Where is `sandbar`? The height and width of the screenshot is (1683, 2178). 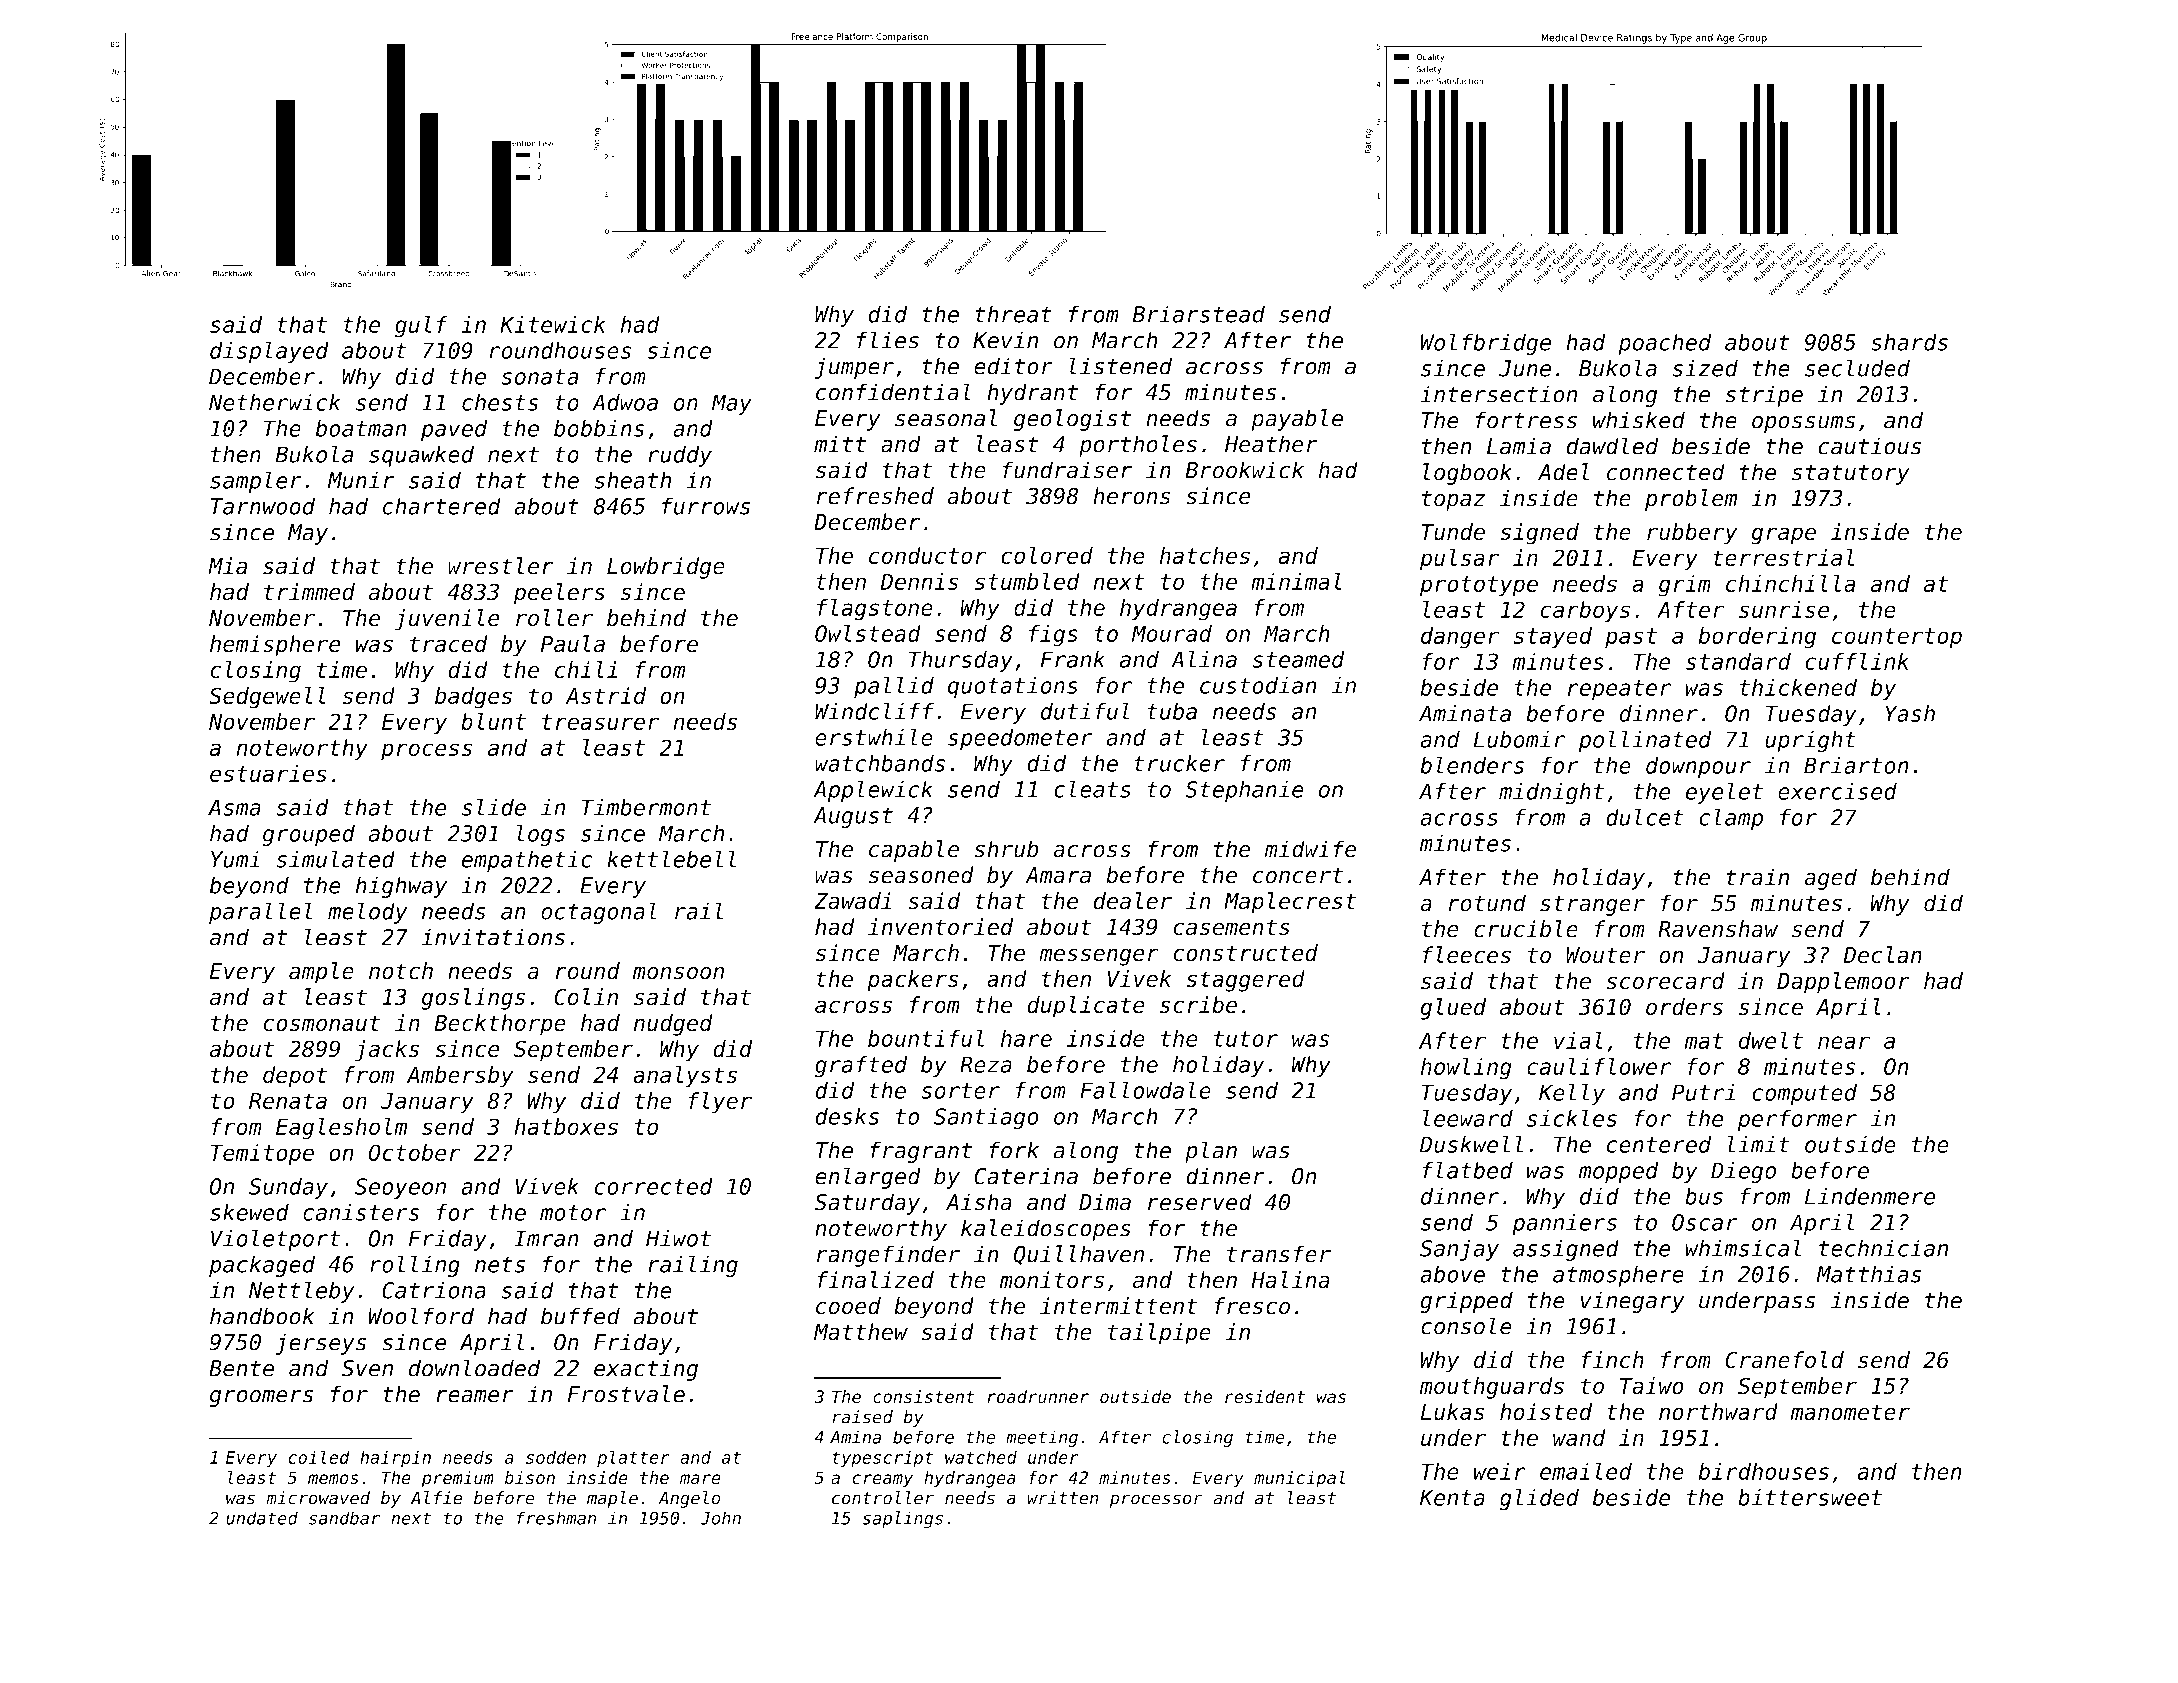
sandbar is located at coordinates (344, 1518).
